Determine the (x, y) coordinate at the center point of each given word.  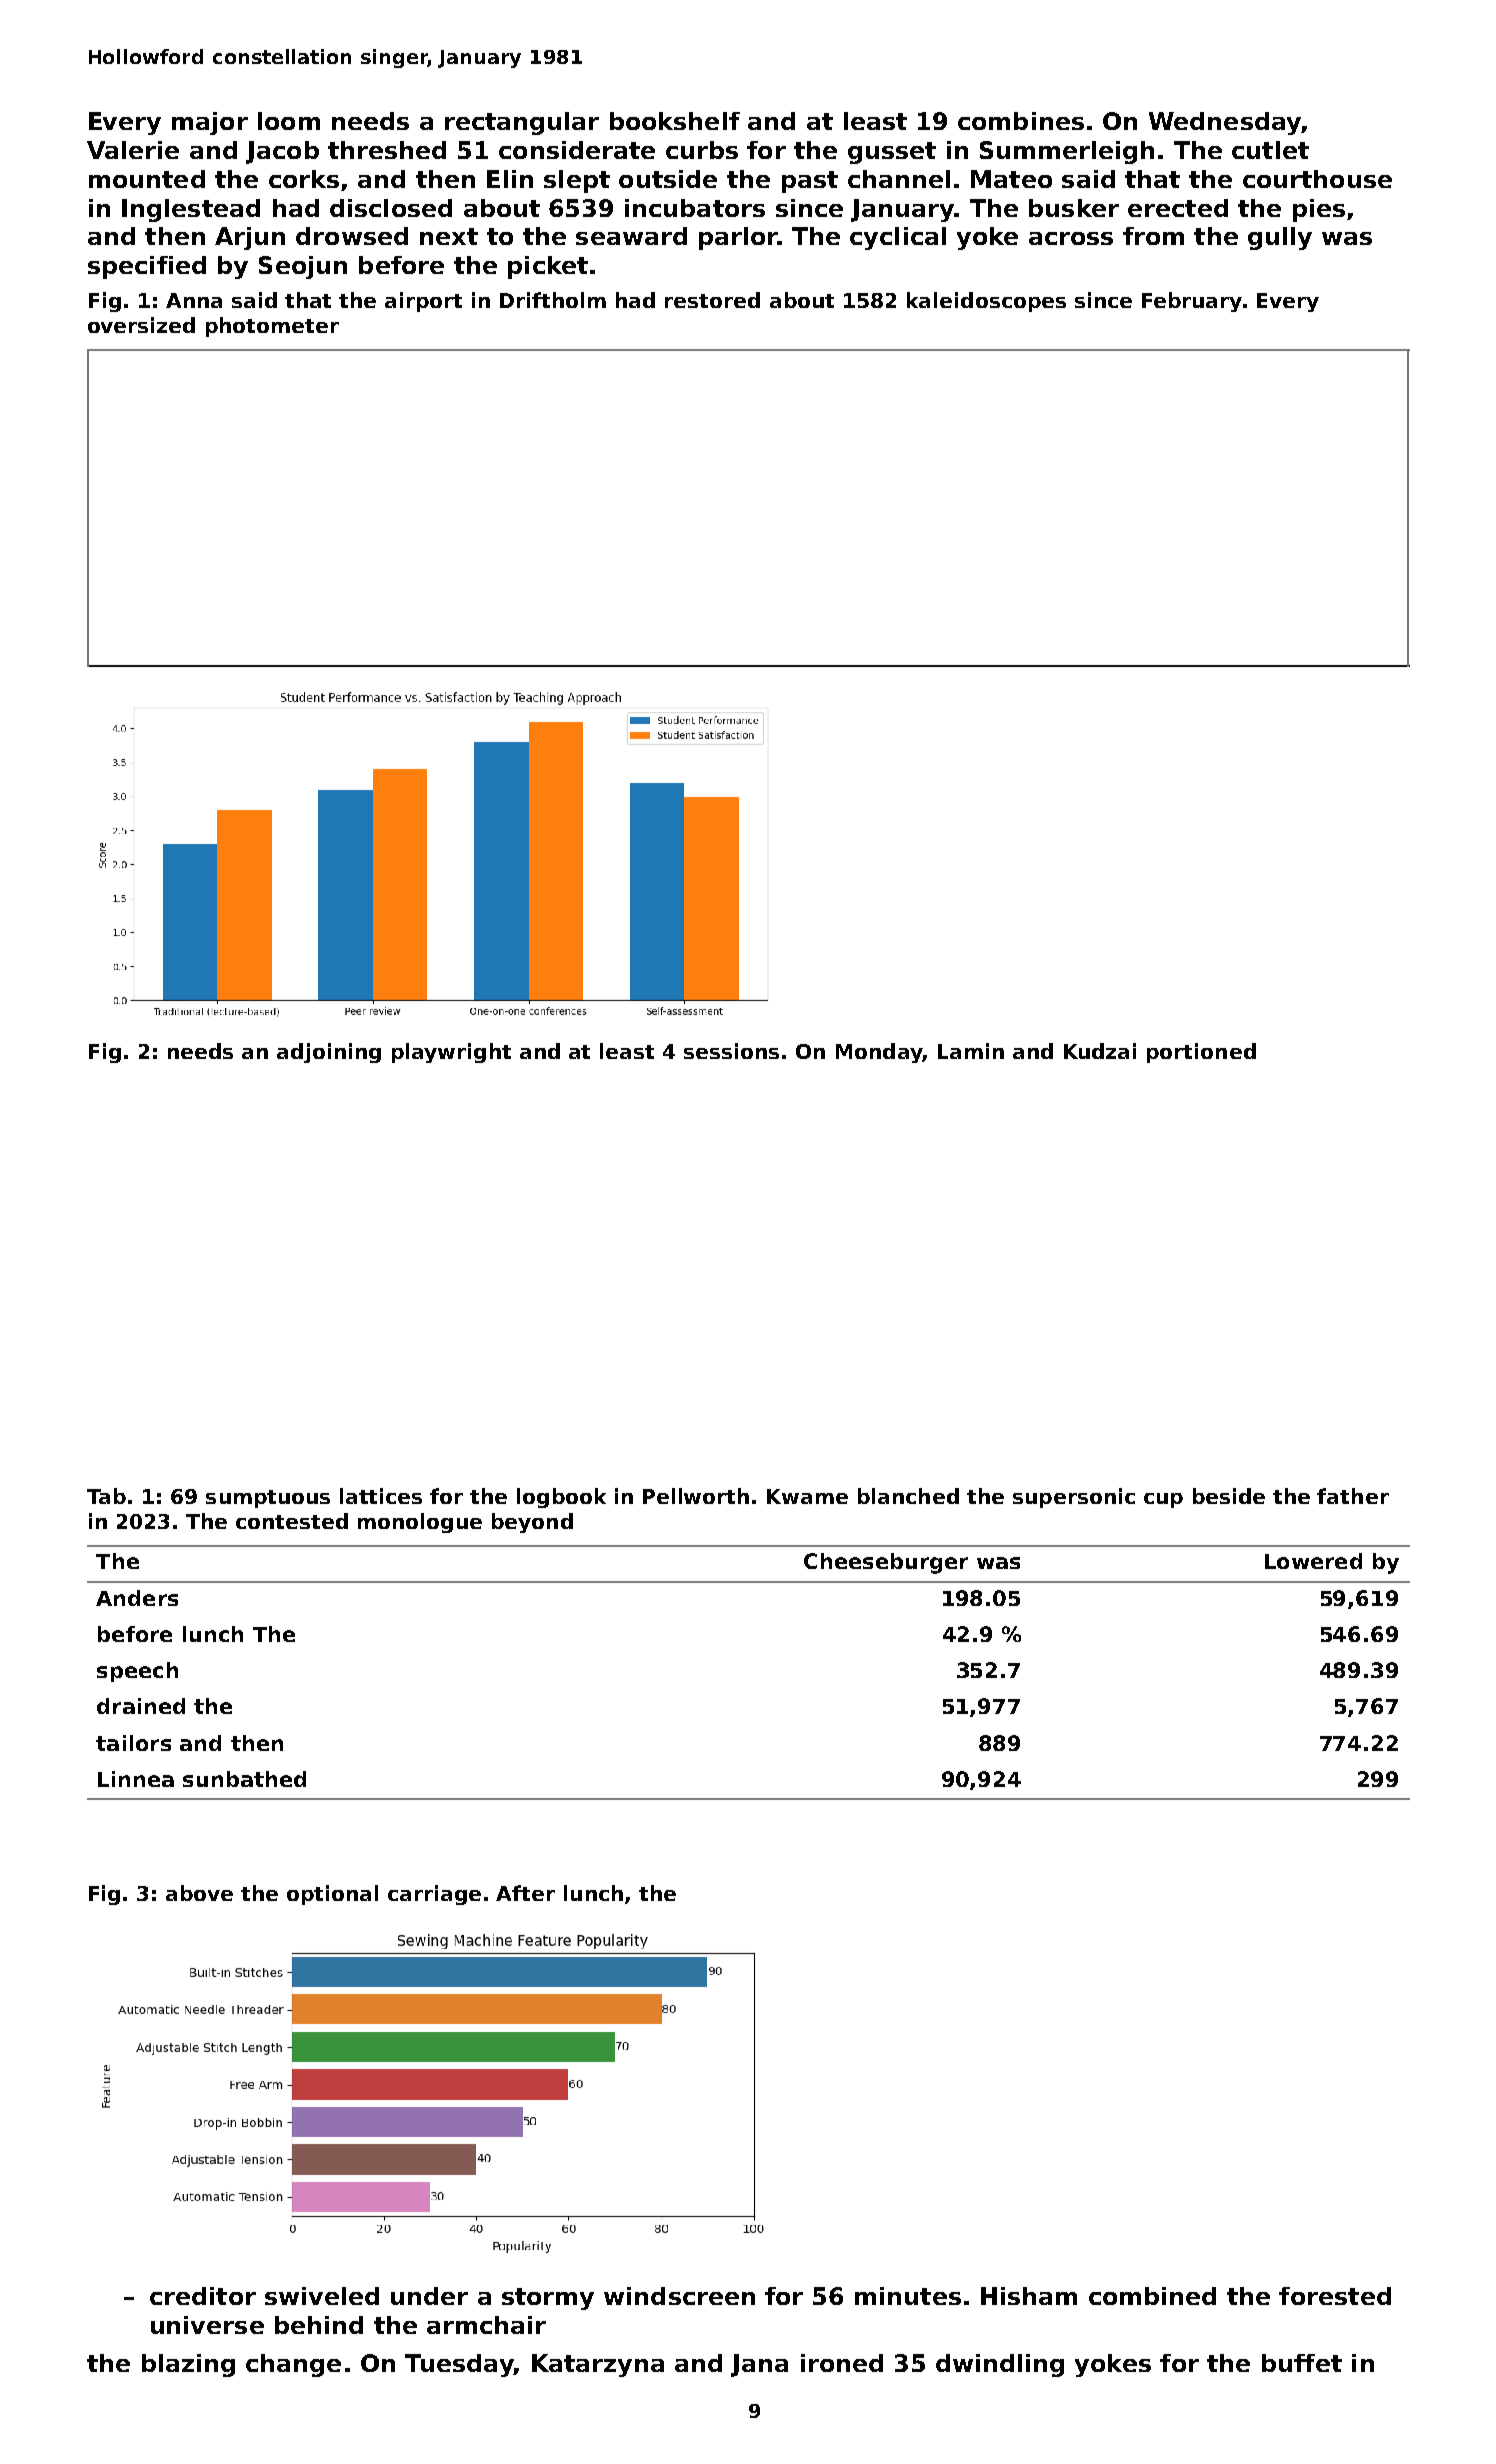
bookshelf (675, 121)
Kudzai (1100, 1051)
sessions (731, 1051)
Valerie (133, 150)
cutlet (1270, 150)
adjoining (329, 1053)
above (199, 1893)
